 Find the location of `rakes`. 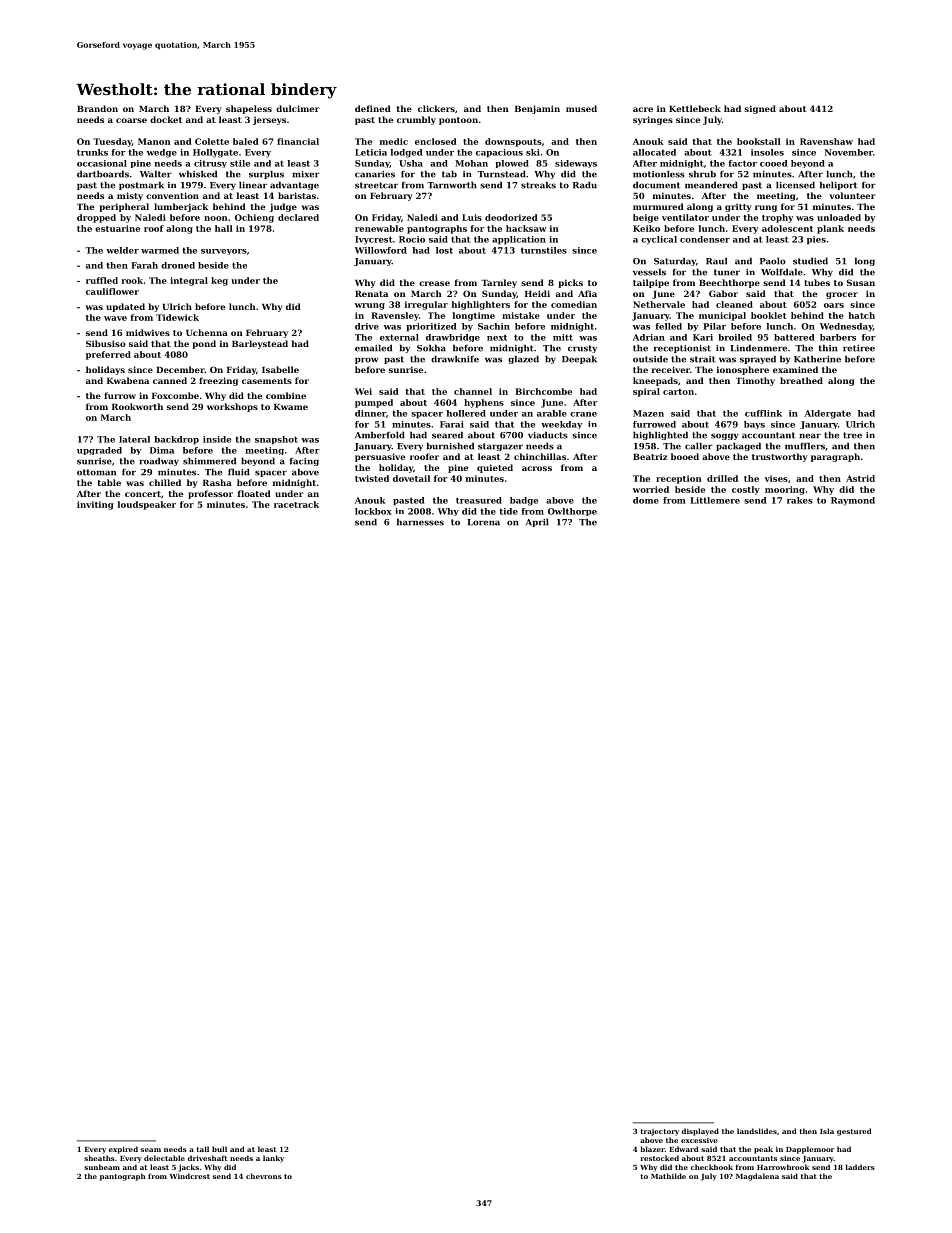

rakes is located at coordinates (800, 500).
